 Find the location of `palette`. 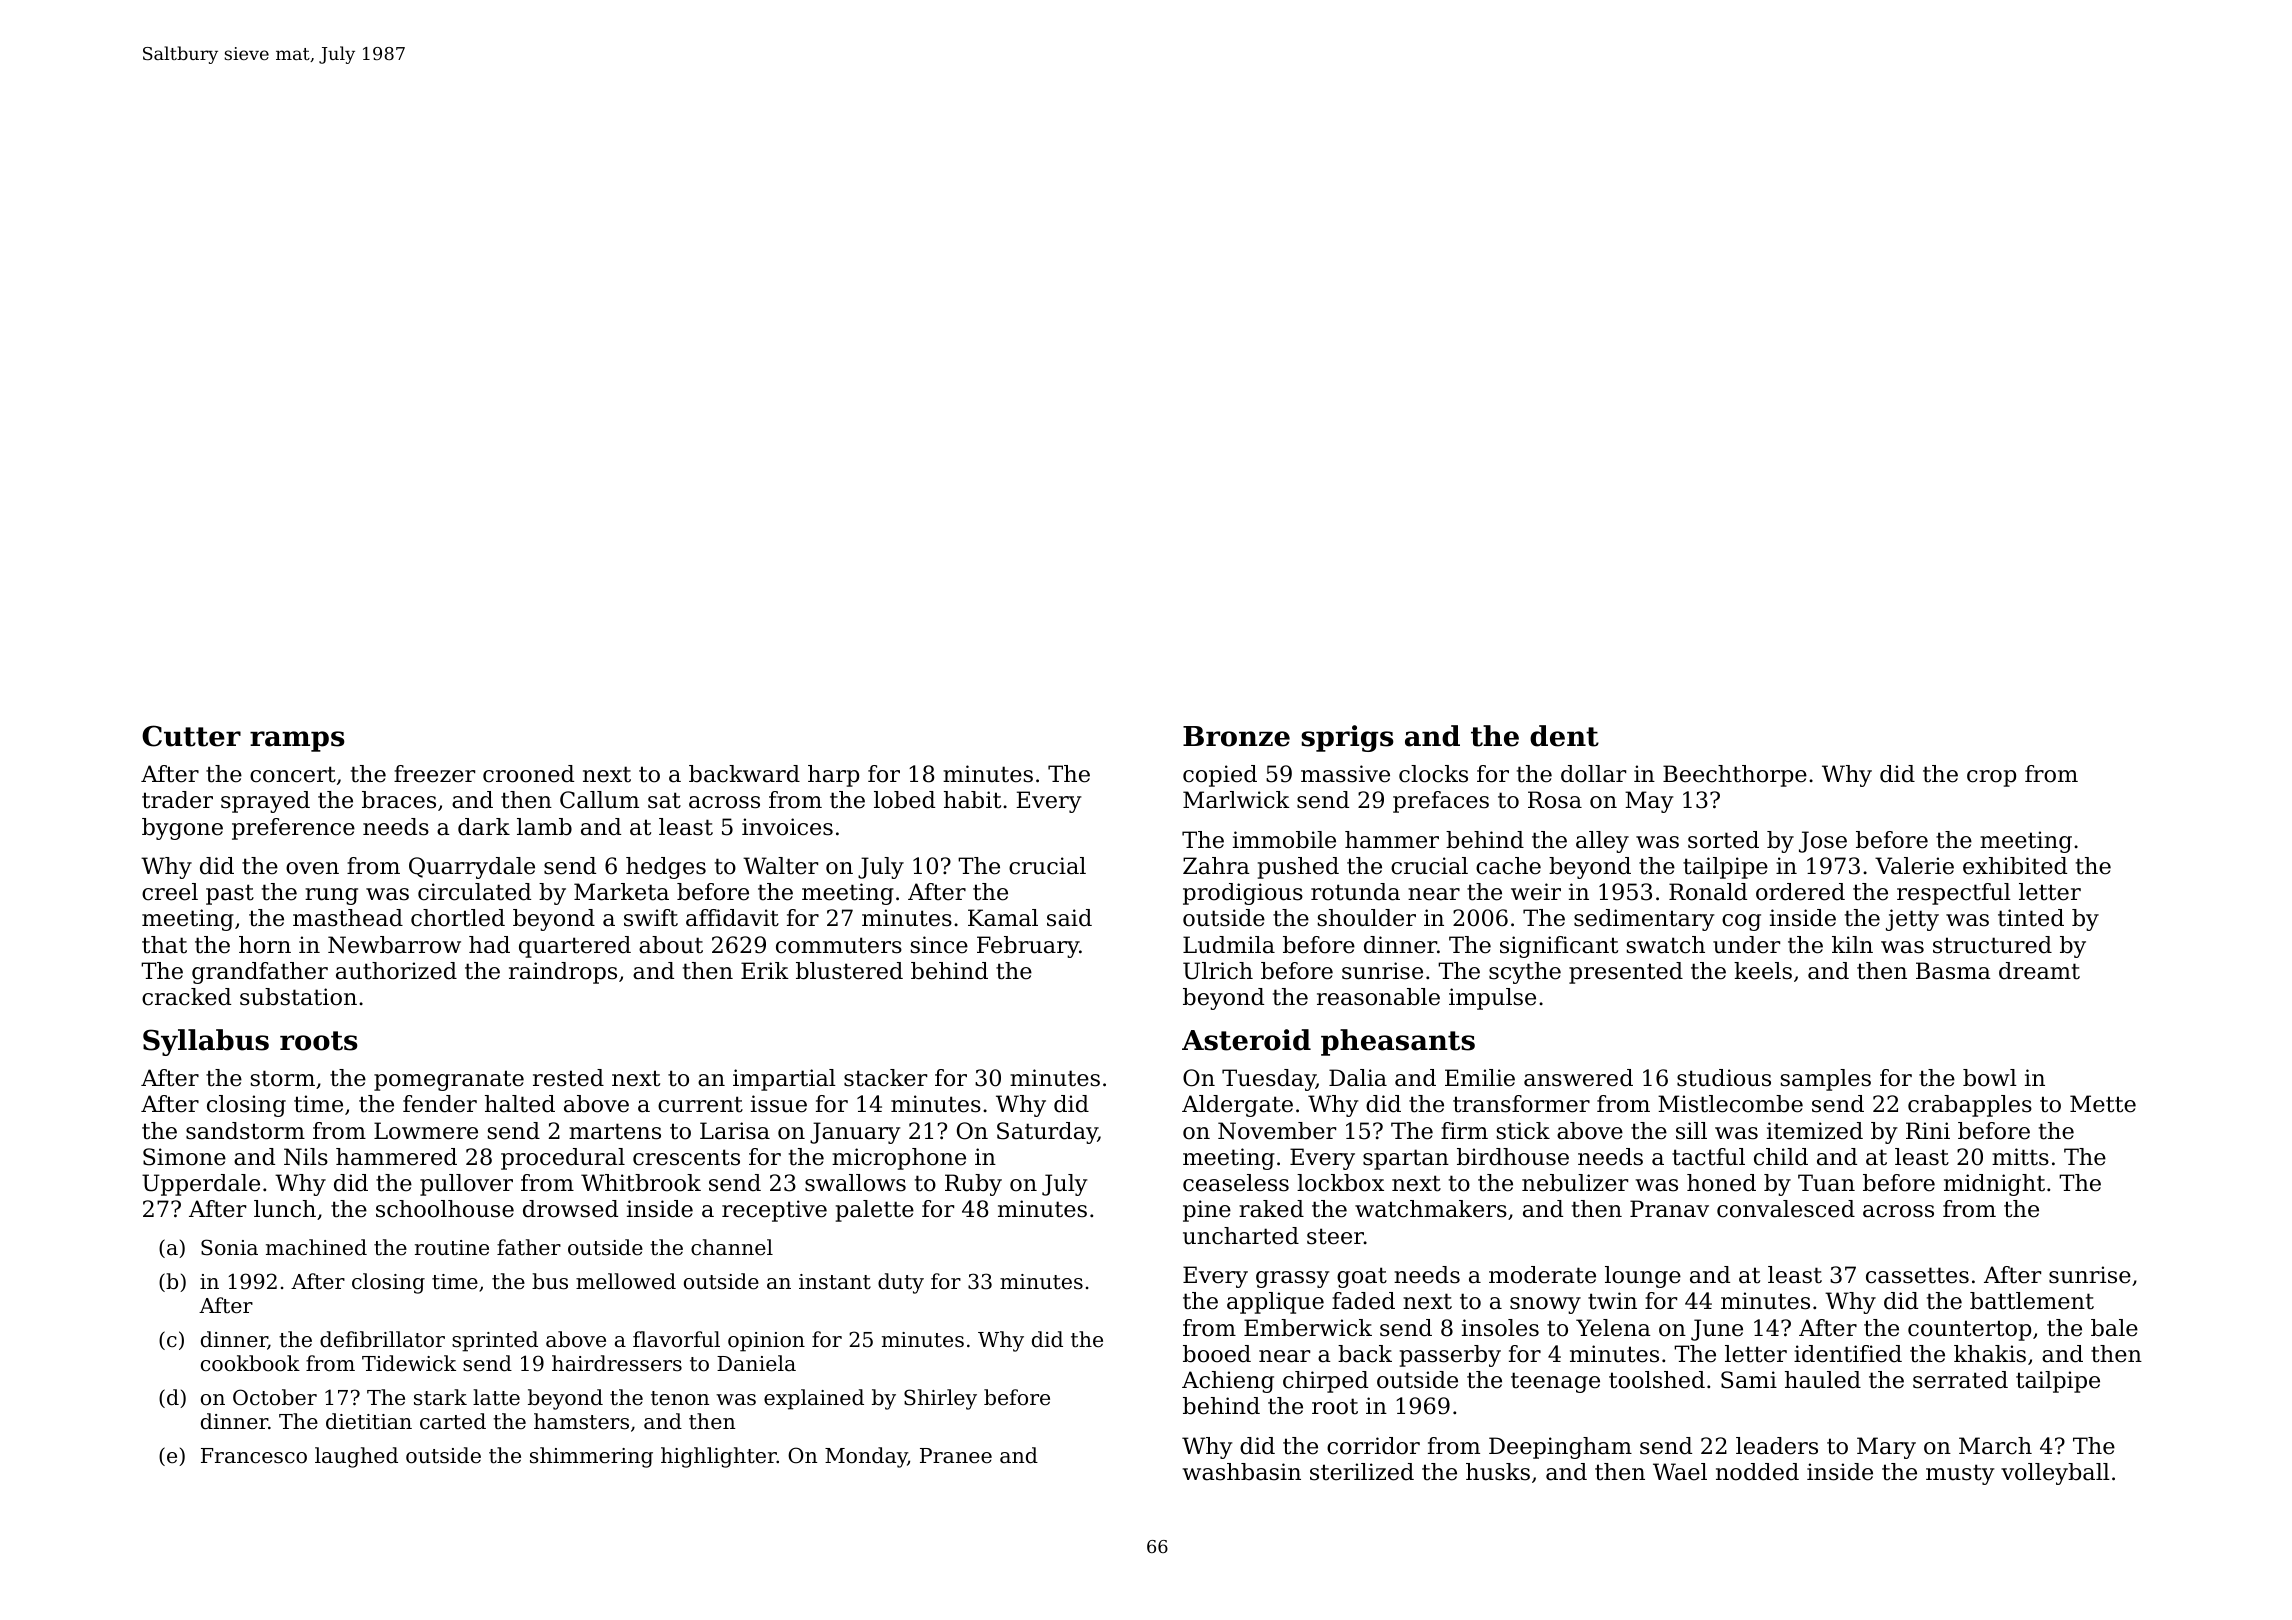

palette is located at coordinates (875, 1211).
